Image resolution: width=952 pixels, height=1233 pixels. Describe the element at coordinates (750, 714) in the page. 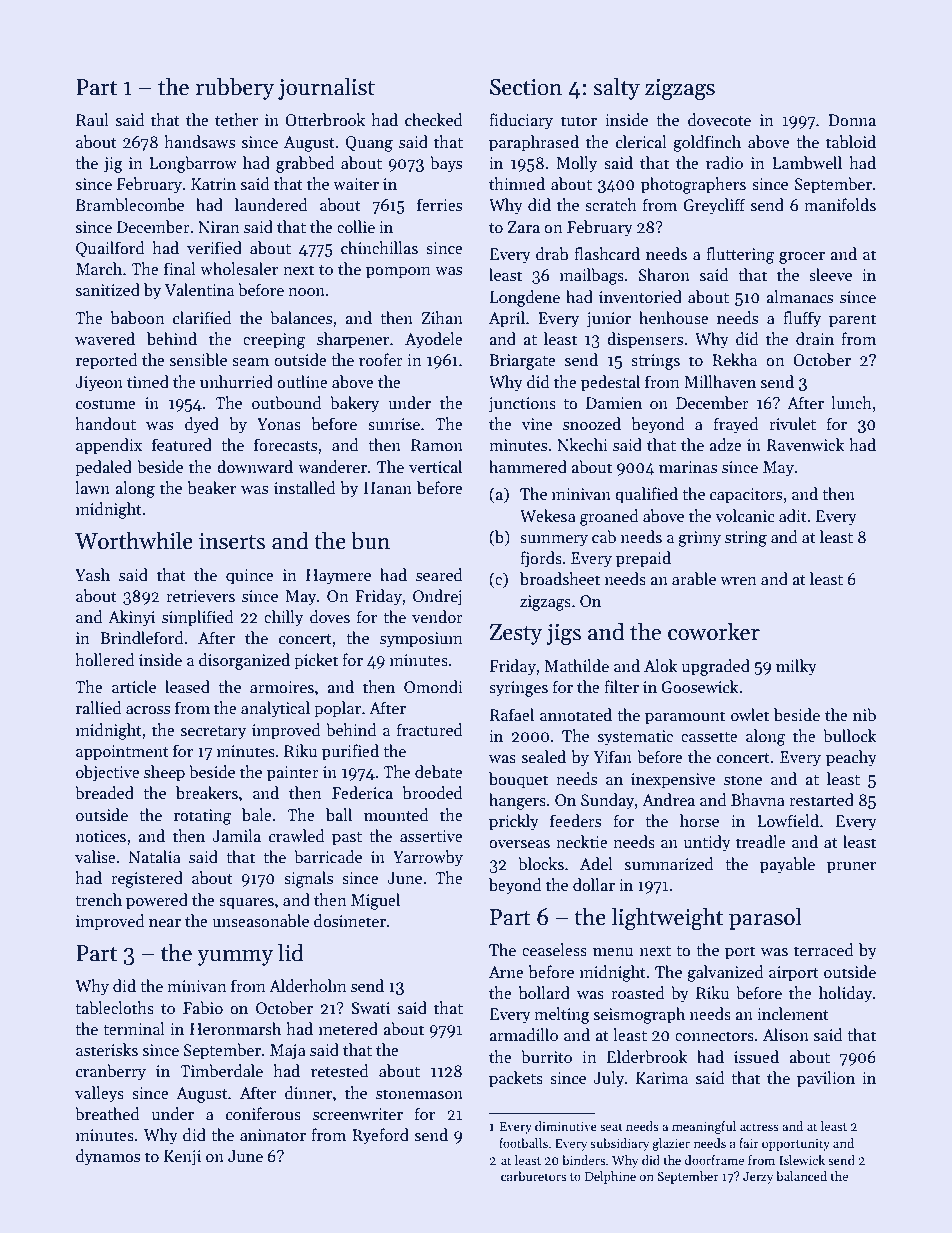

I see `owlet` at that location.
